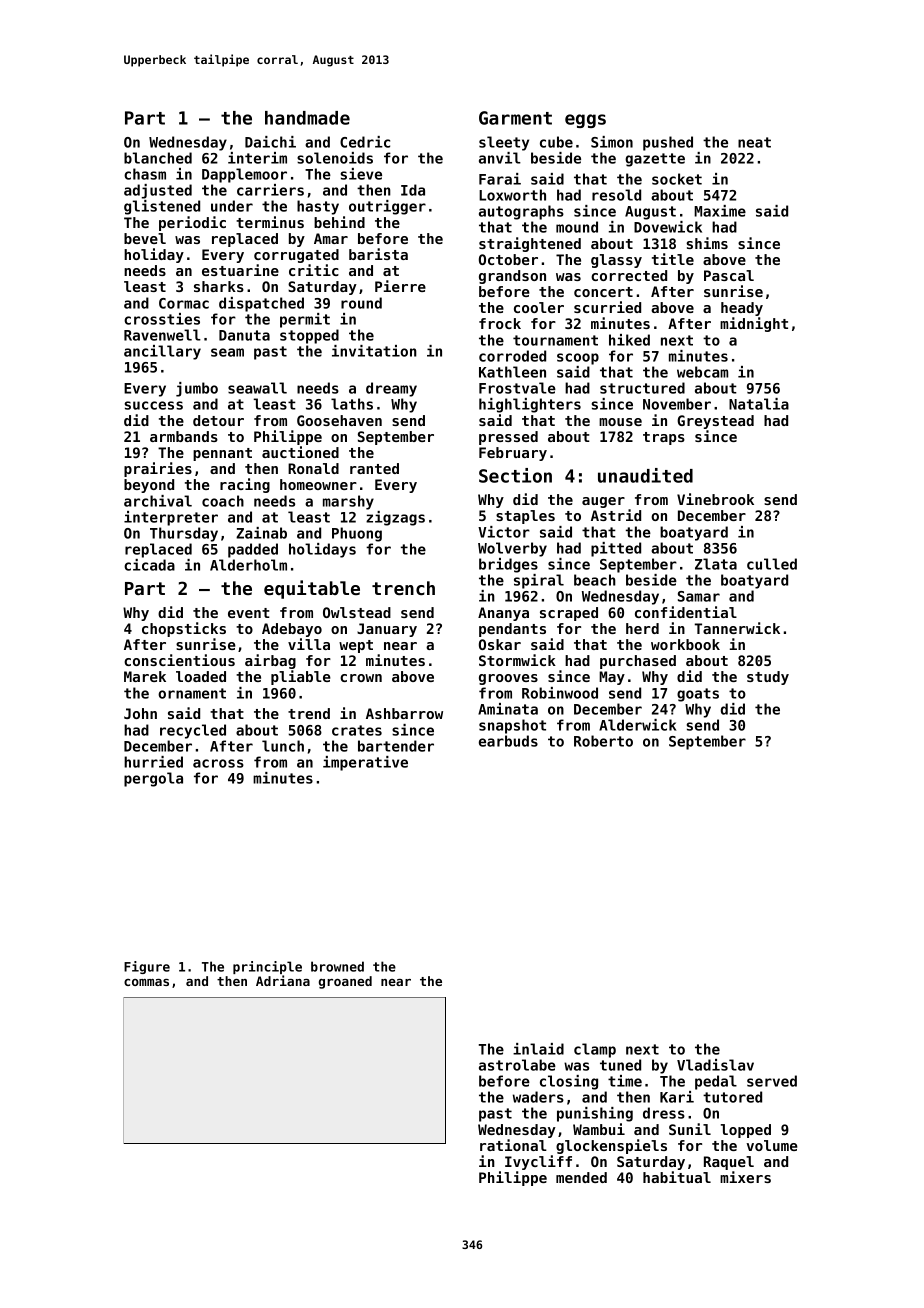  What do you see at coordinates (365, 142) in the page?
I see `Cedric` at bounding box center [365, 142].
